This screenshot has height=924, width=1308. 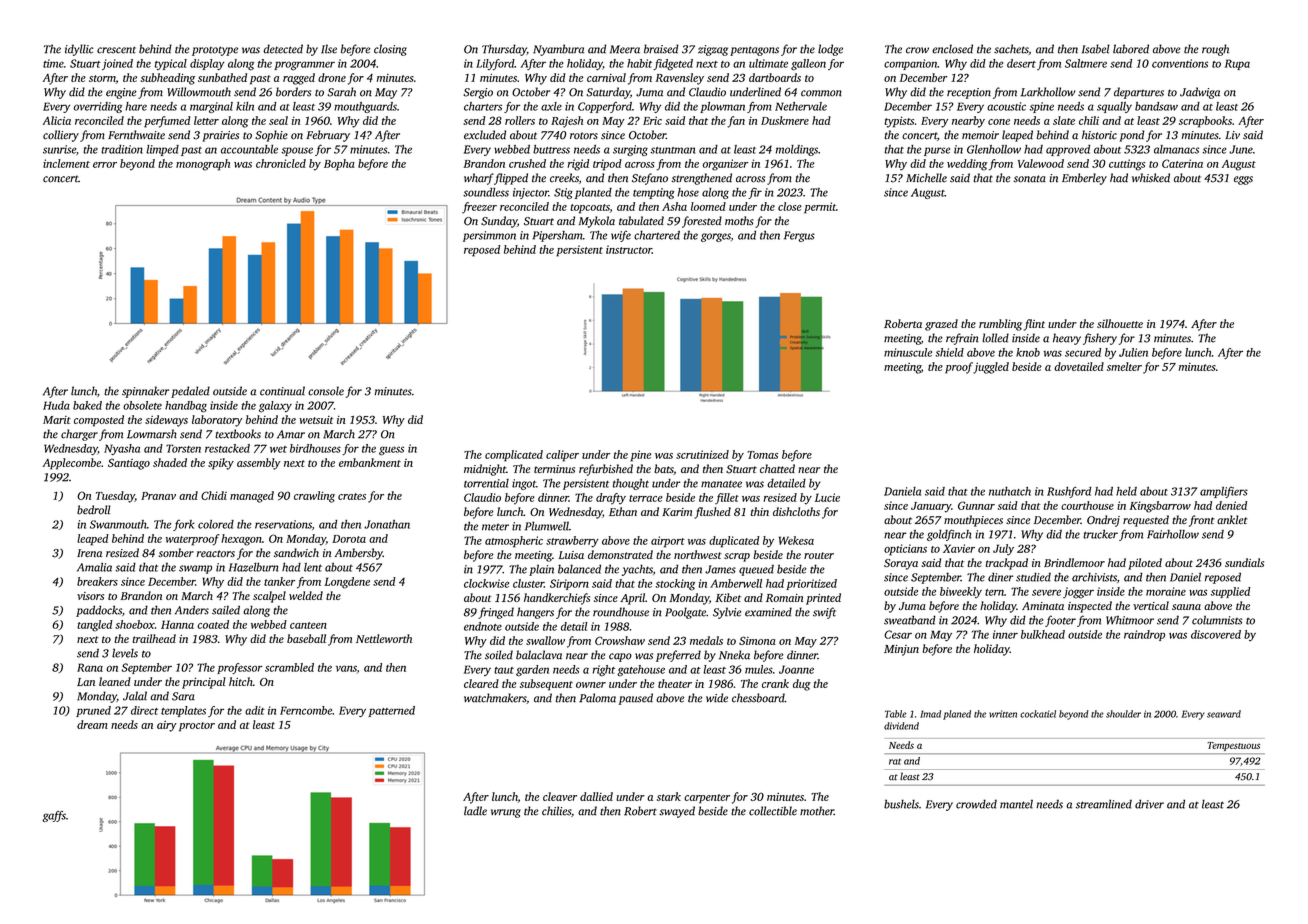 I want to click on sonata, so click(x=1030, y=179).
